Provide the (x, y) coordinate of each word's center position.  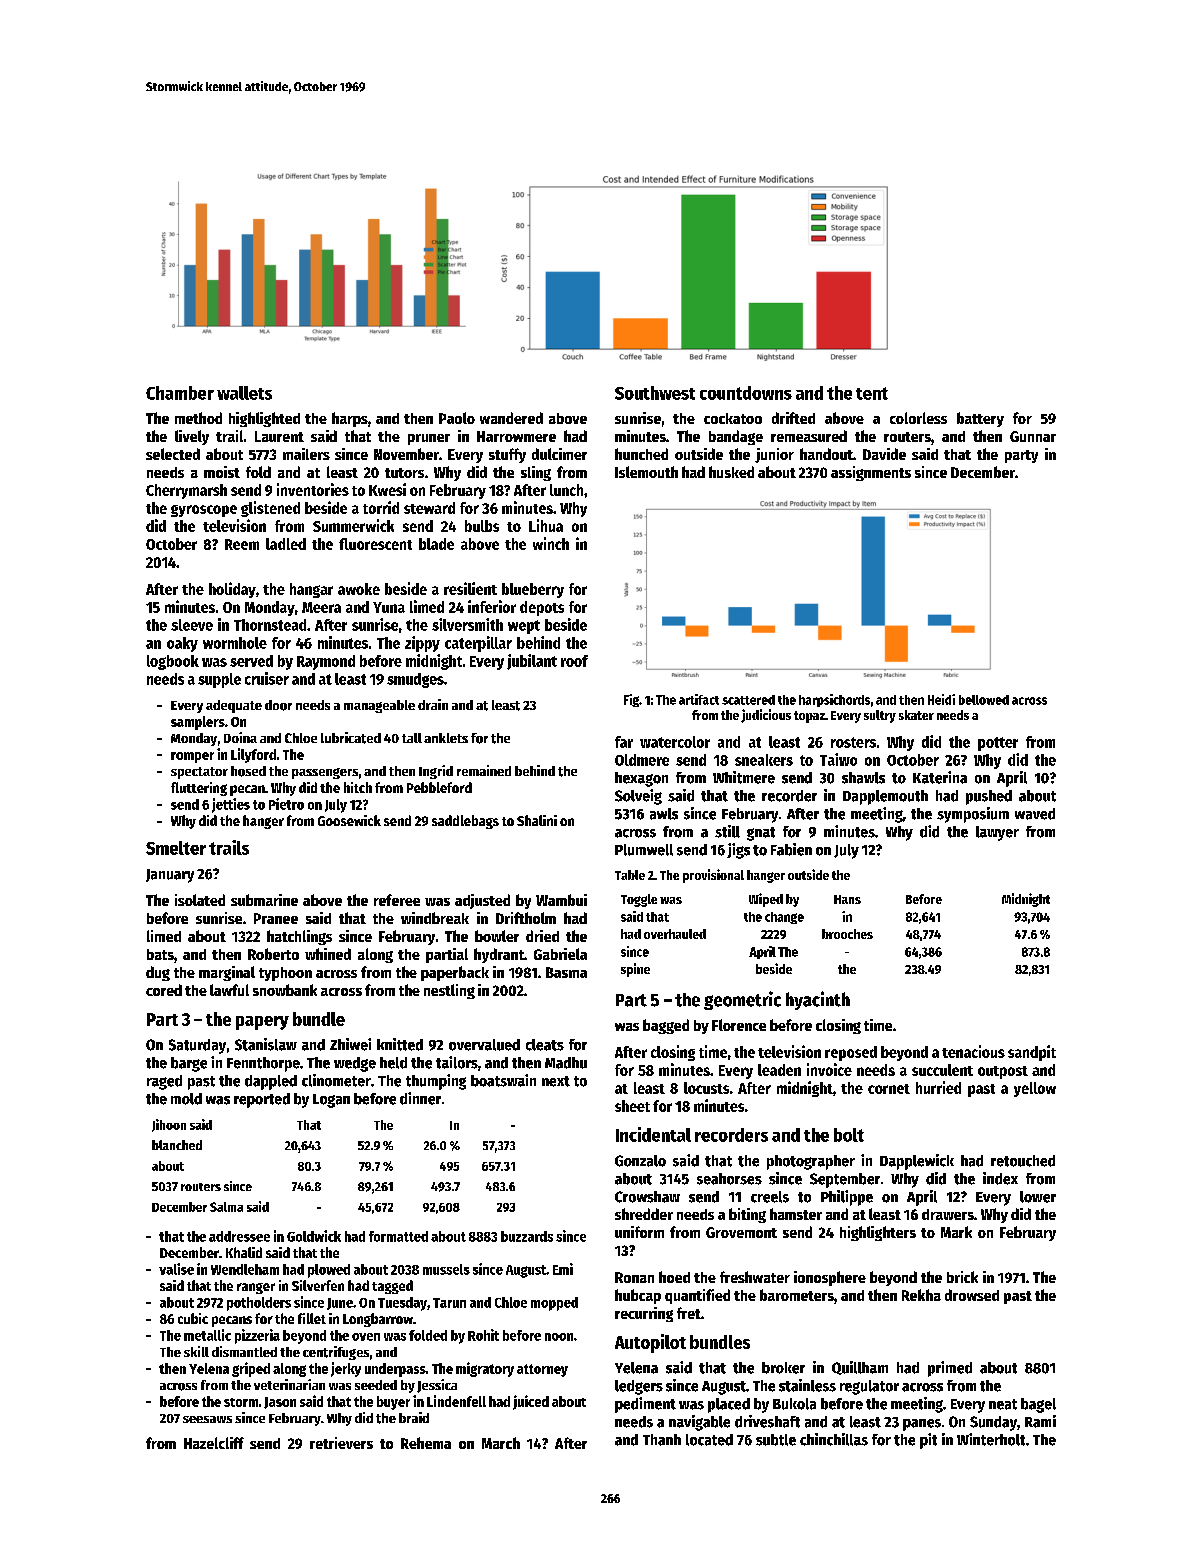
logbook (173, 662)
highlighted (264, 419)
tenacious (973, 1051)
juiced (531, 1402)
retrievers (341, 1443)
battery (980, 419)
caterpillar (478, 644)
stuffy (507, 455)
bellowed (984, 700)
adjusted (482, 901)
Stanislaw (266, 1044)
